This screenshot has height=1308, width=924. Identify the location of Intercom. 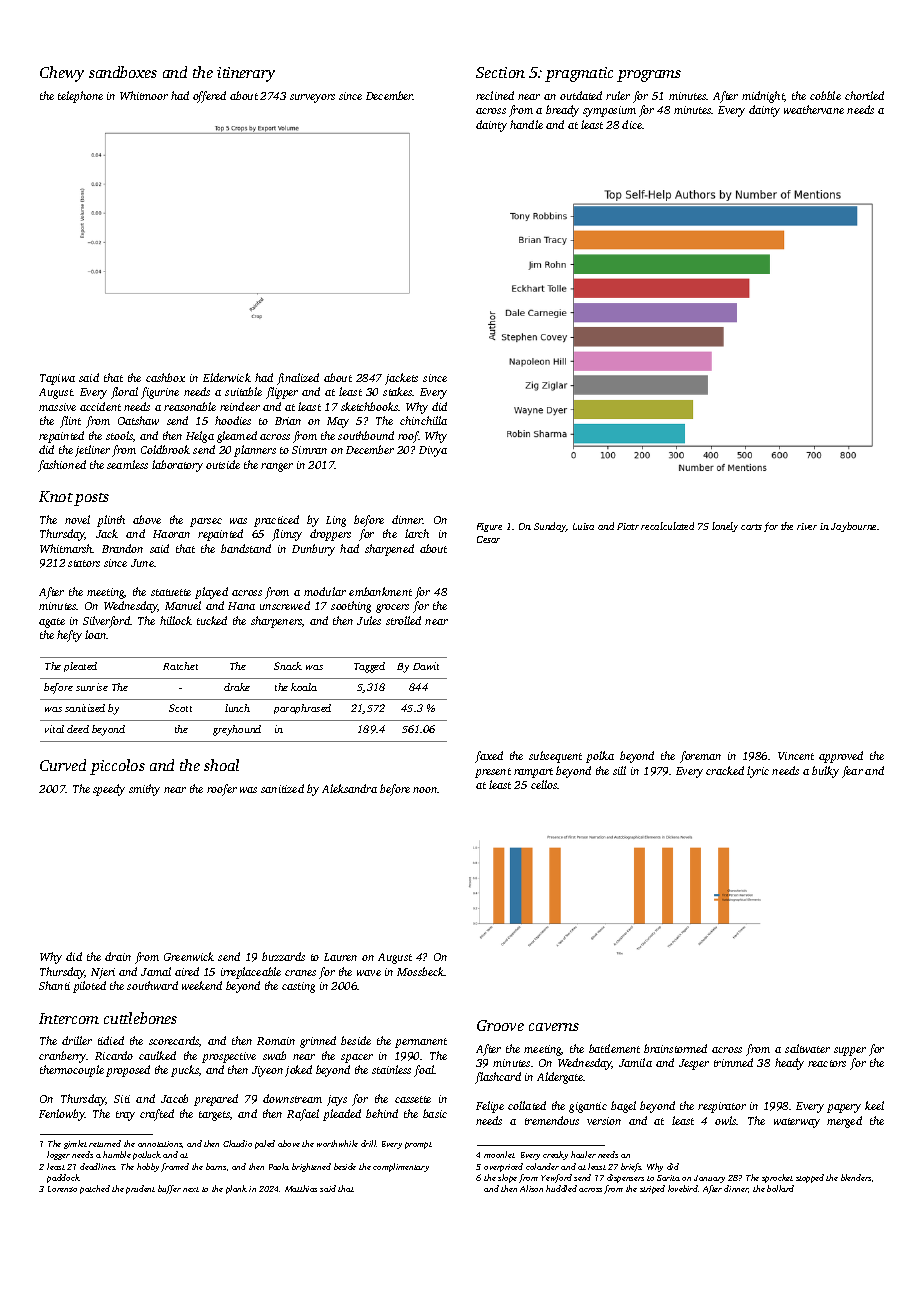
(69, 1018).
